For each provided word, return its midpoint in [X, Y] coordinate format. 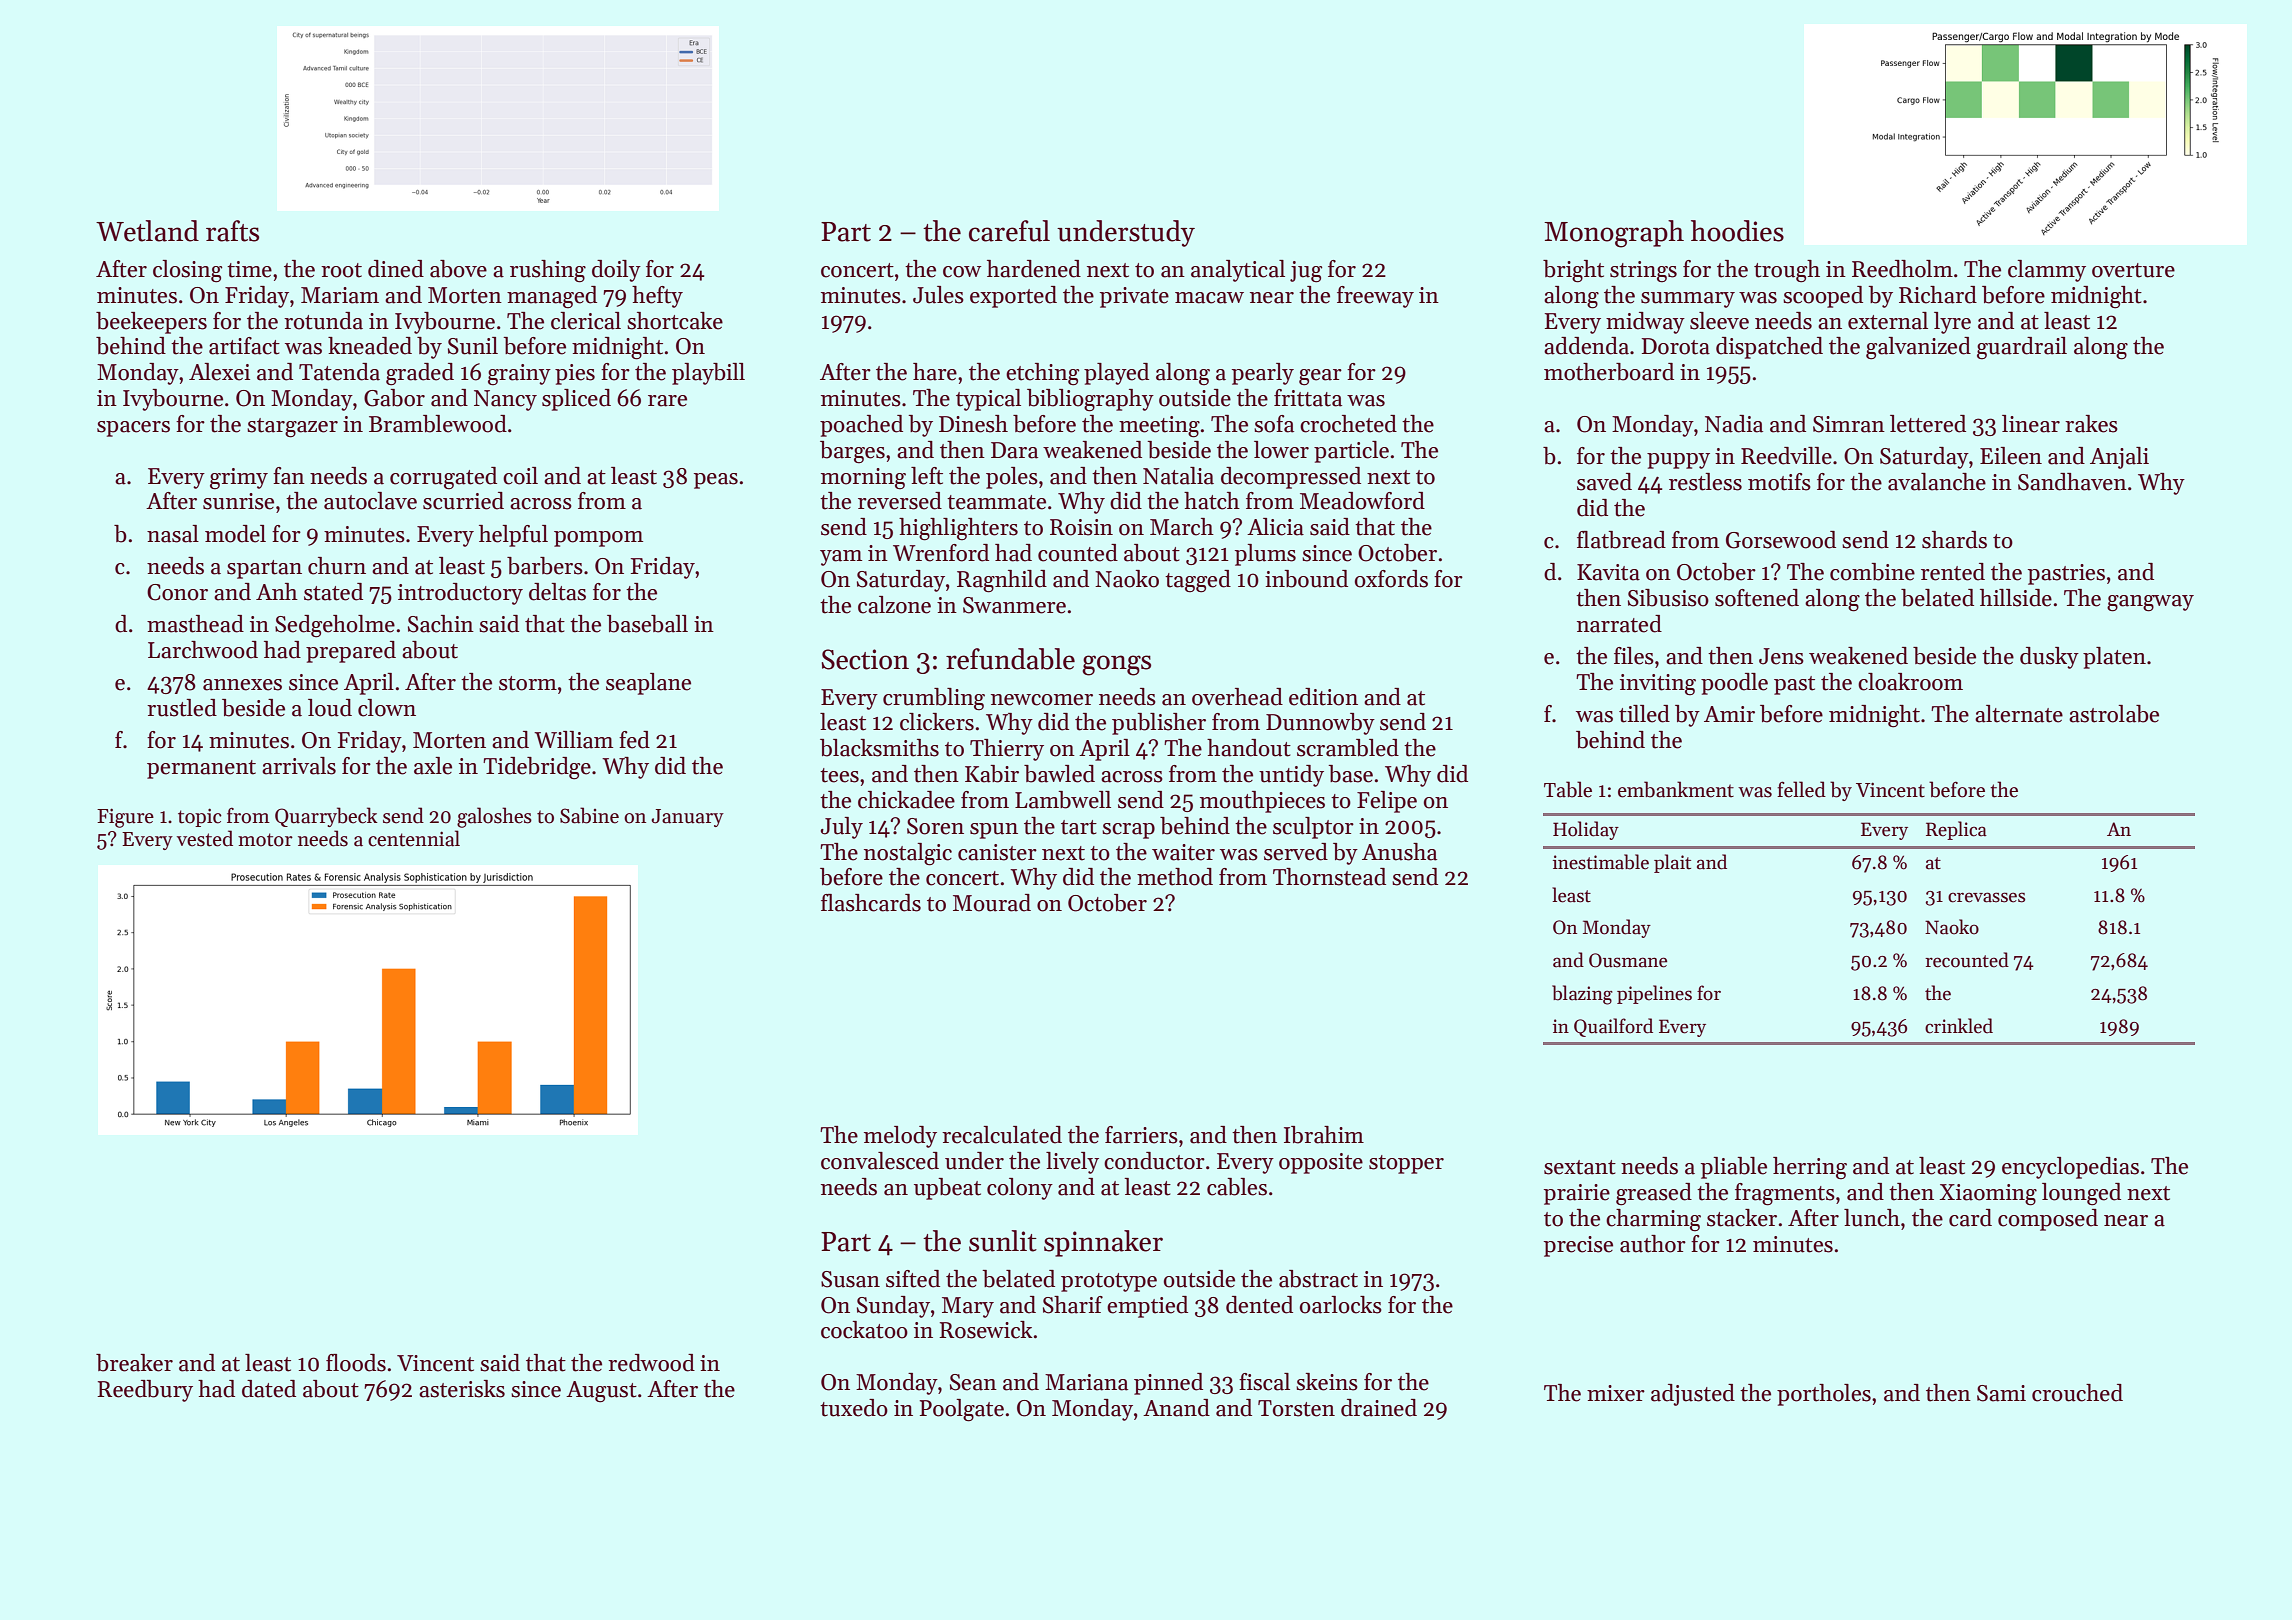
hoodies [1737, 231]
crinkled [1959, 1026]
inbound [1306, 579]
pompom [598, 539]
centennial [414, 838]
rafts [232, 231]
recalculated [1002, 1135]
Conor [177, 592]
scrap [1128, 831]
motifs [1779, 482]
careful [1009, 231]
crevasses [1987, 897]
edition [1323, 697]
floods [356, 1363]
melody [900, 1137]
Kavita [1608, 572]
